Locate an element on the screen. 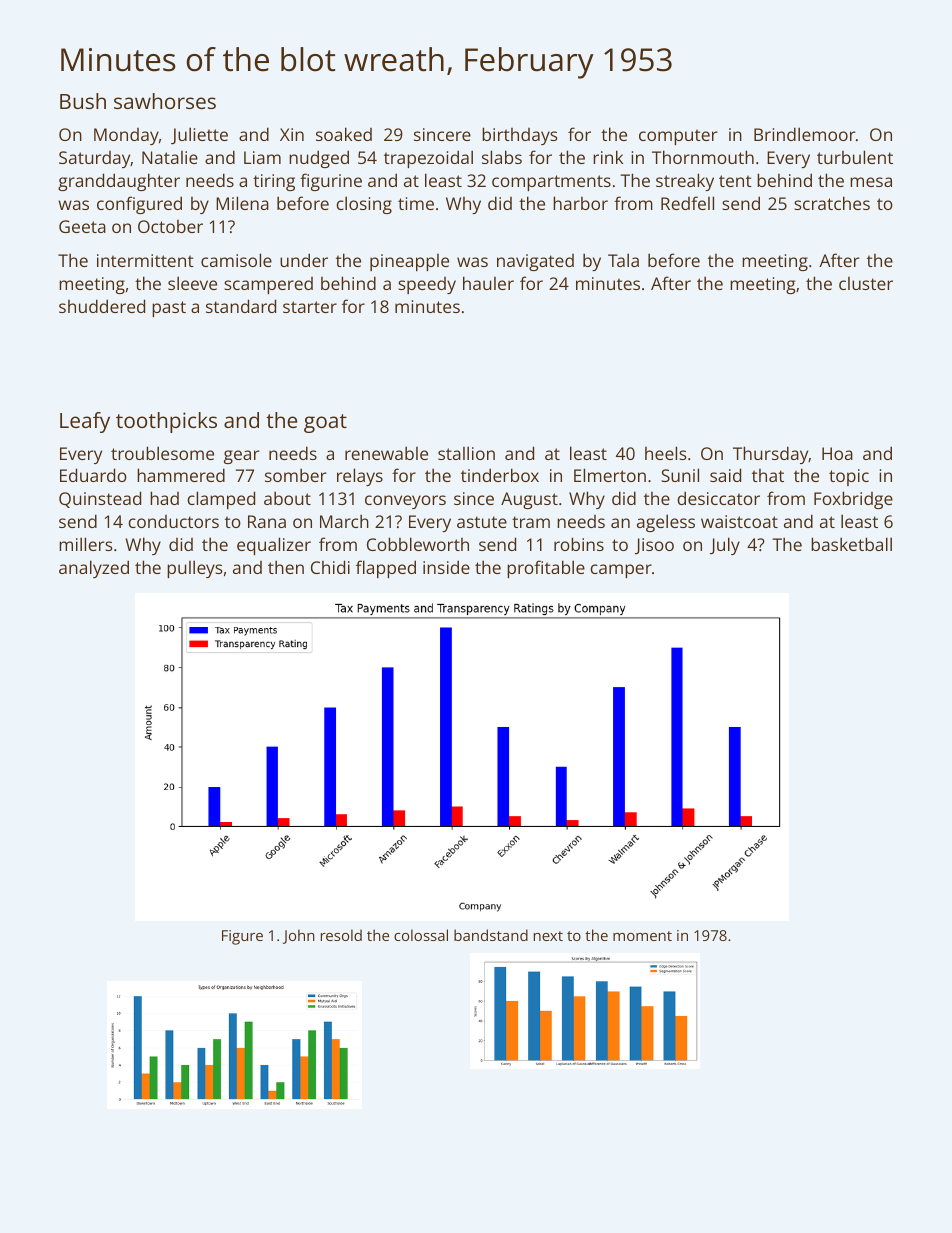  cluster is located at coordinates (866, 283).
